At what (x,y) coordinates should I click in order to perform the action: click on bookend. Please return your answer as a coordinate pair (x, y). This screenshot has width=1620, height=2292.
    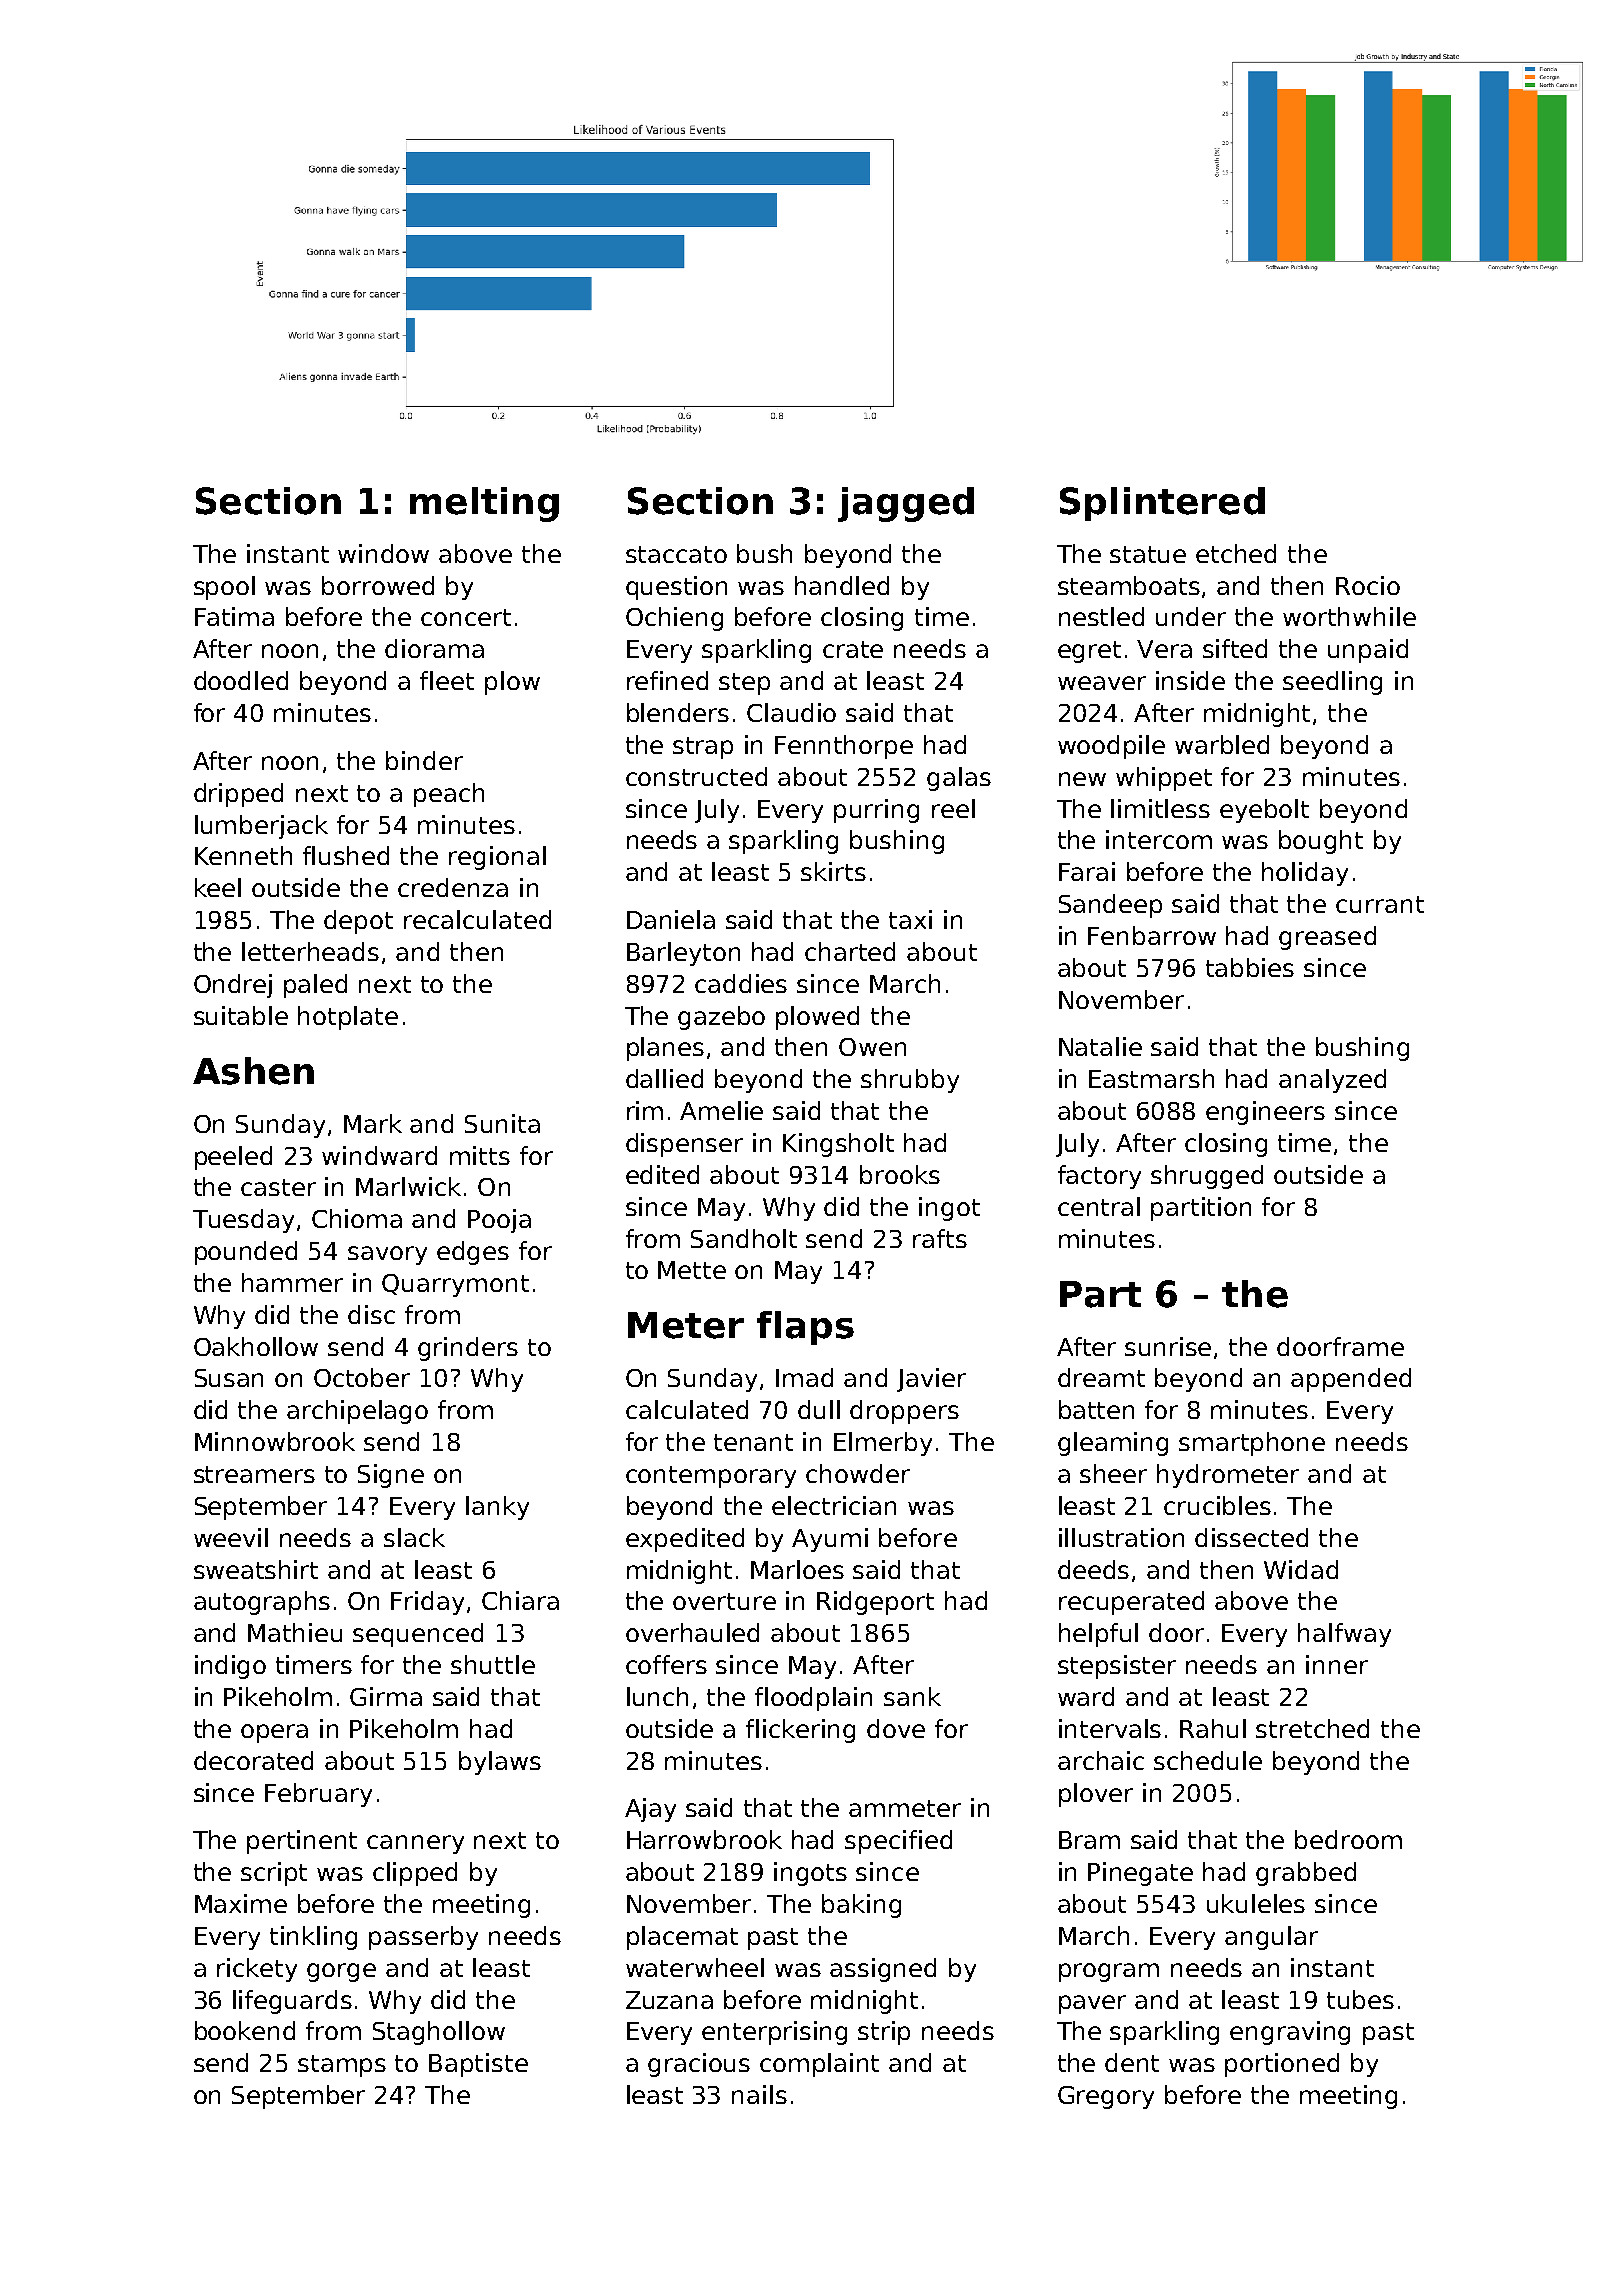
    Looking at the image, I should click on (245, 2030).
